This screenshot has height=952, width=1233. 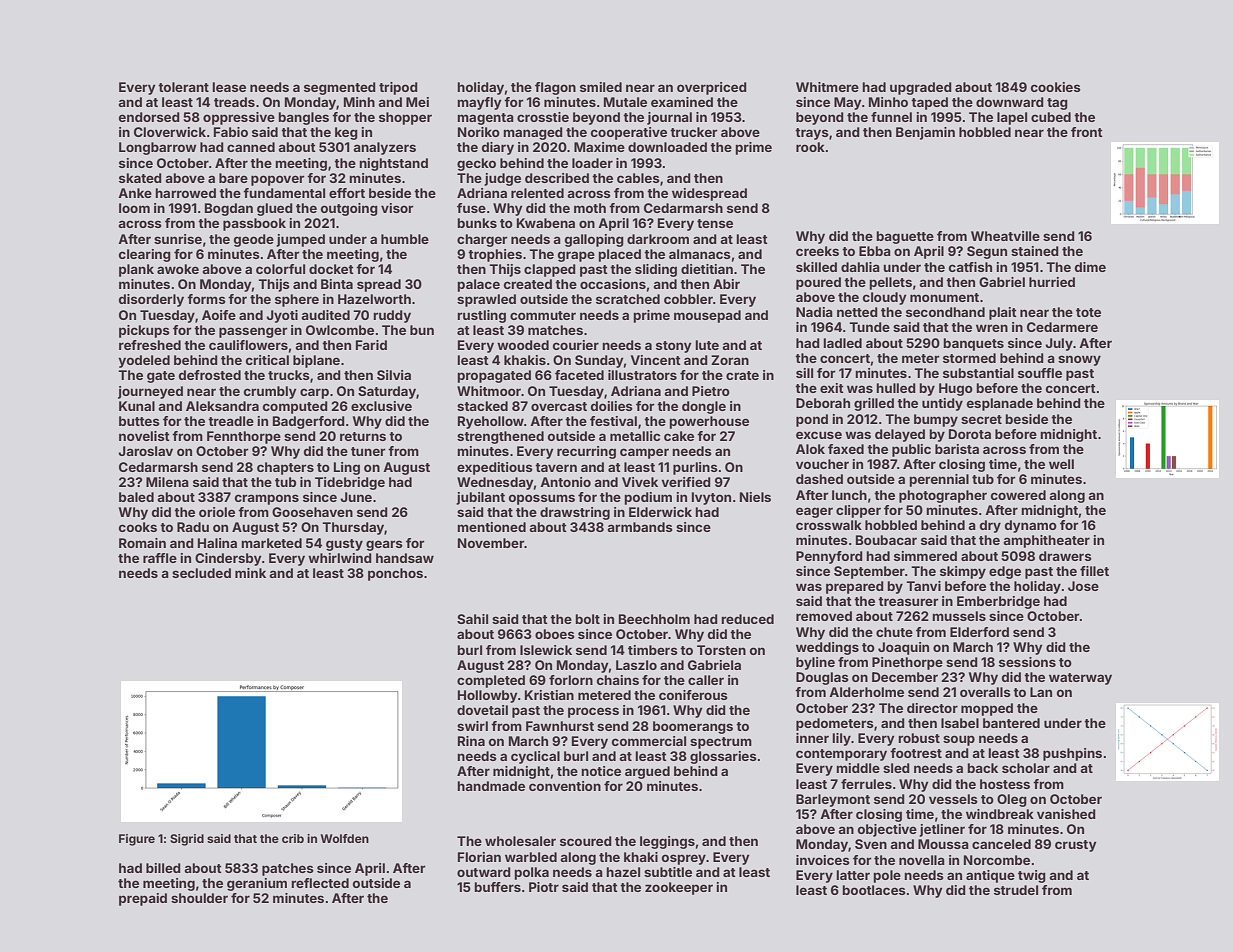 What do you see at coordinates (594, 240) in the screenshot?
I see `galloping` at bounding box center [594, 240].
